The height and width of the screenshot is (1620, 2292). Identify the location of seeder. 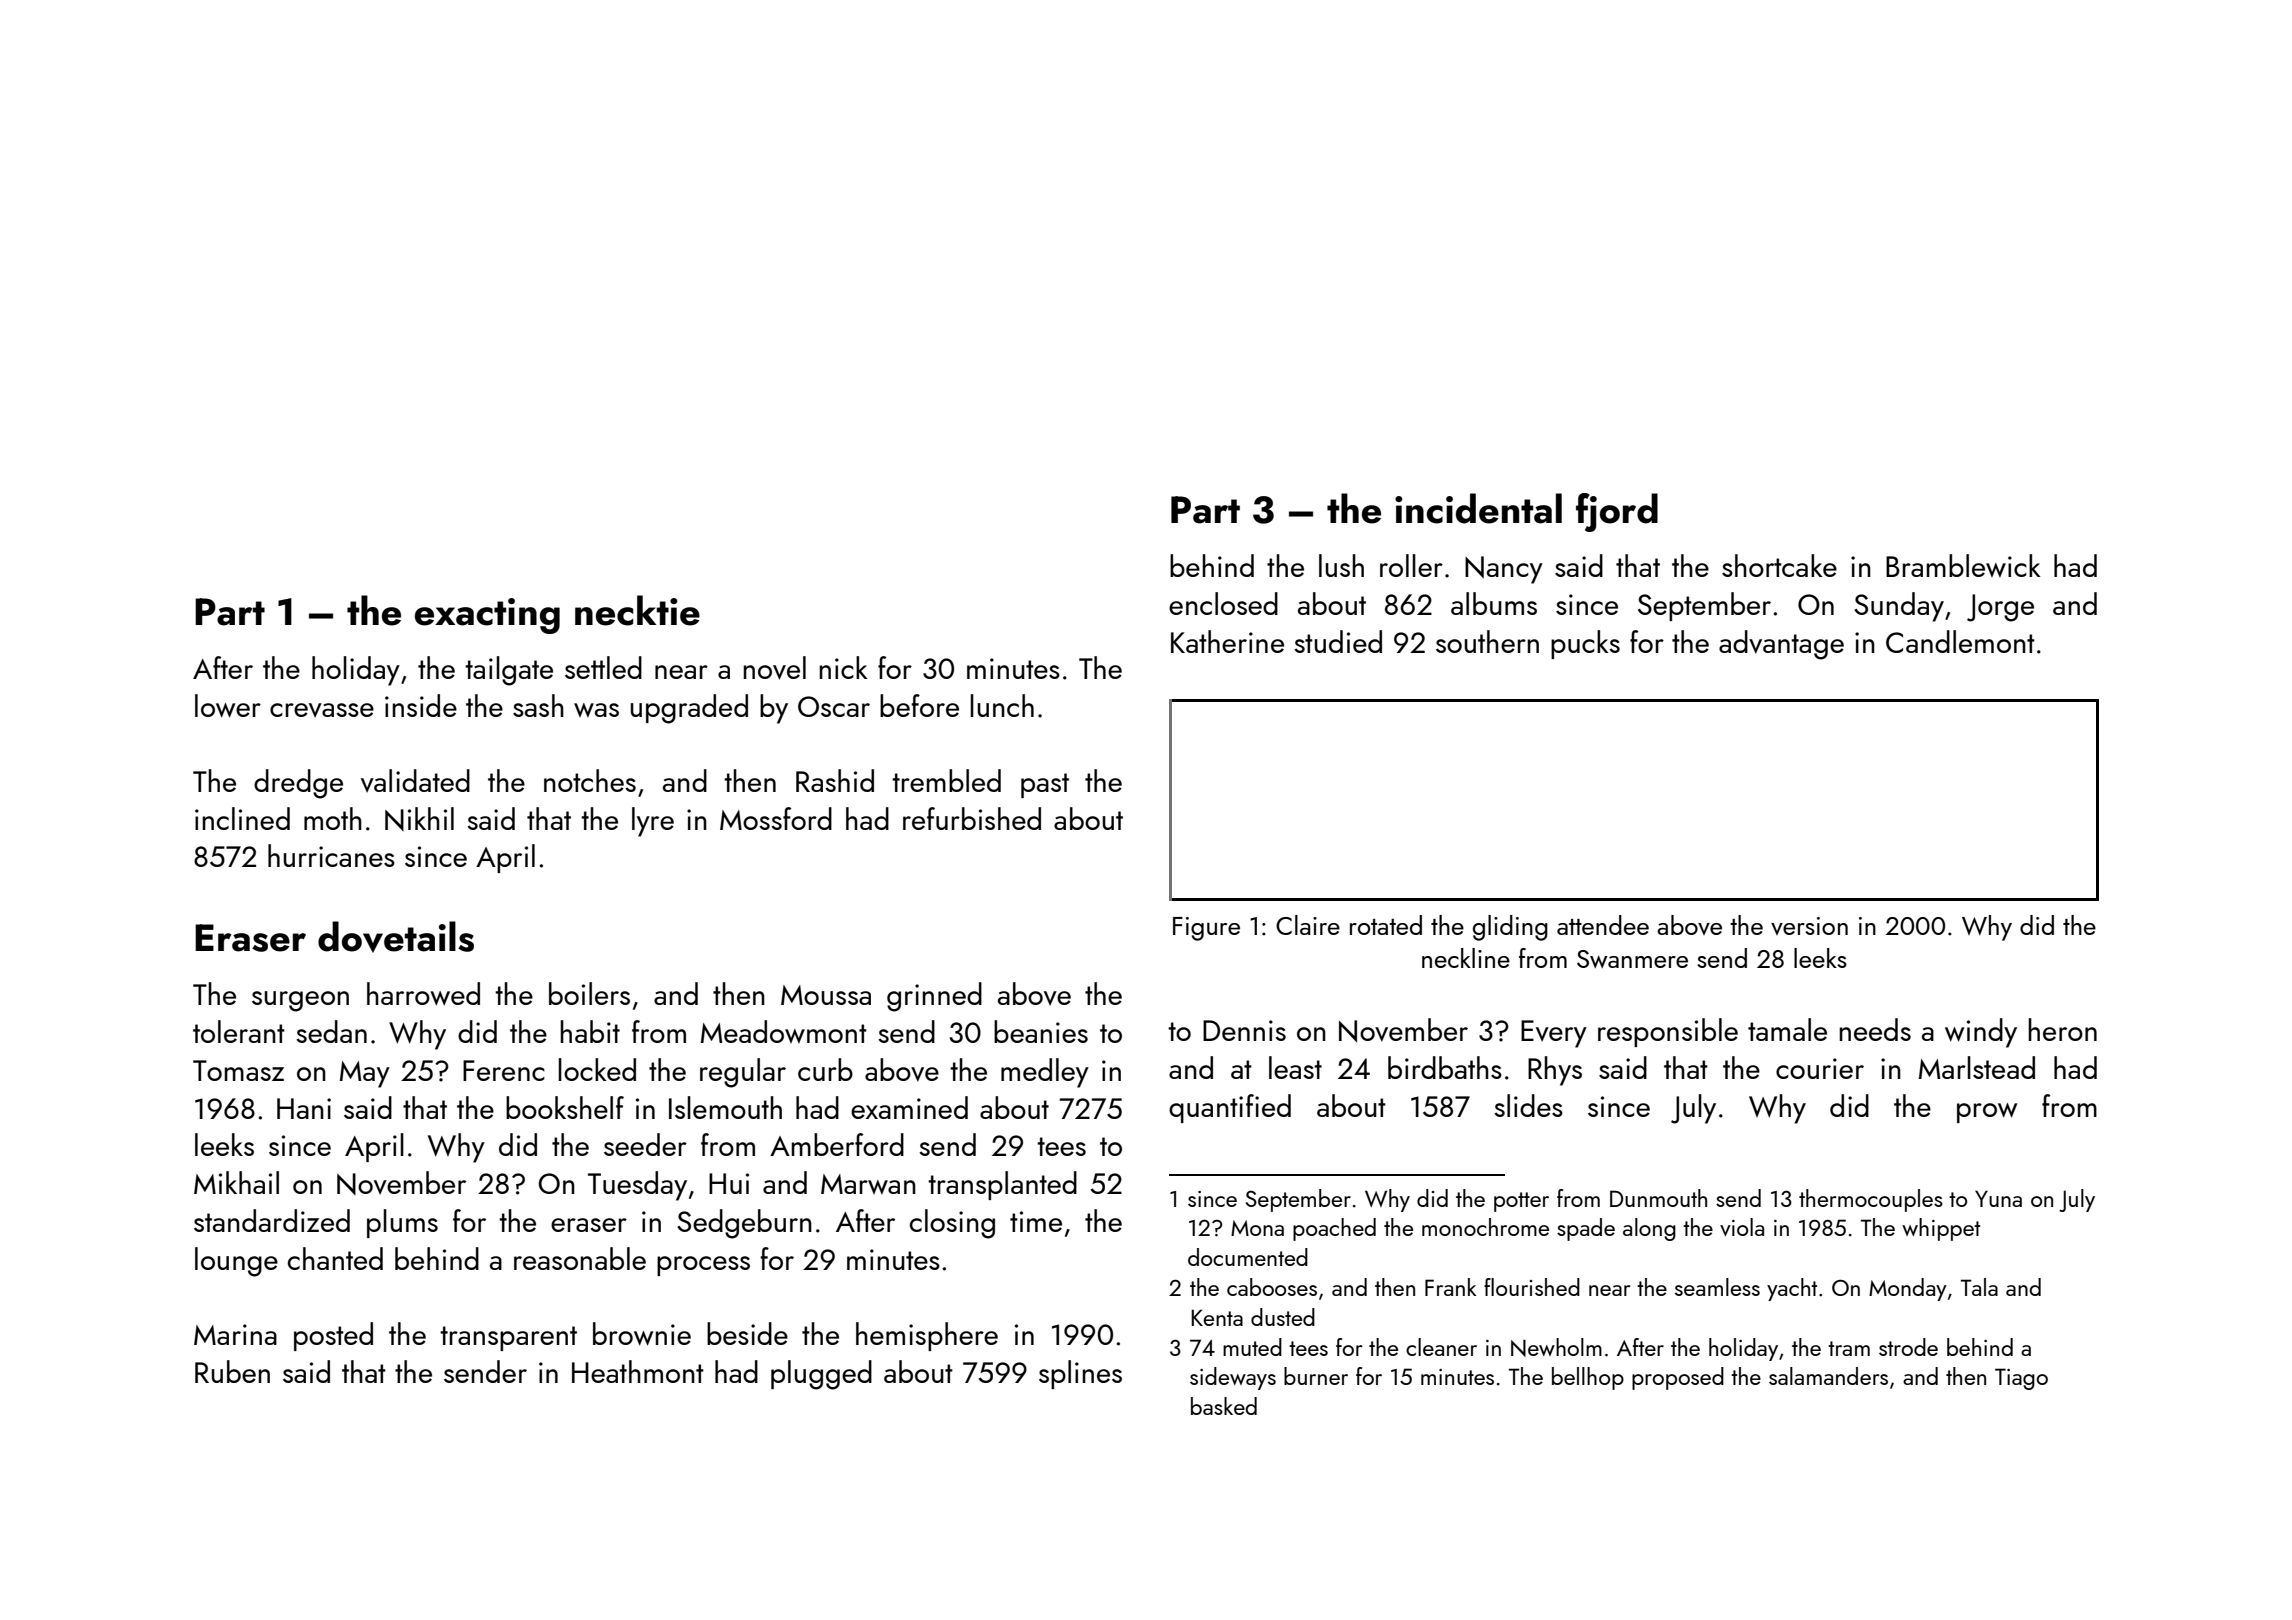
(645, 1144).
